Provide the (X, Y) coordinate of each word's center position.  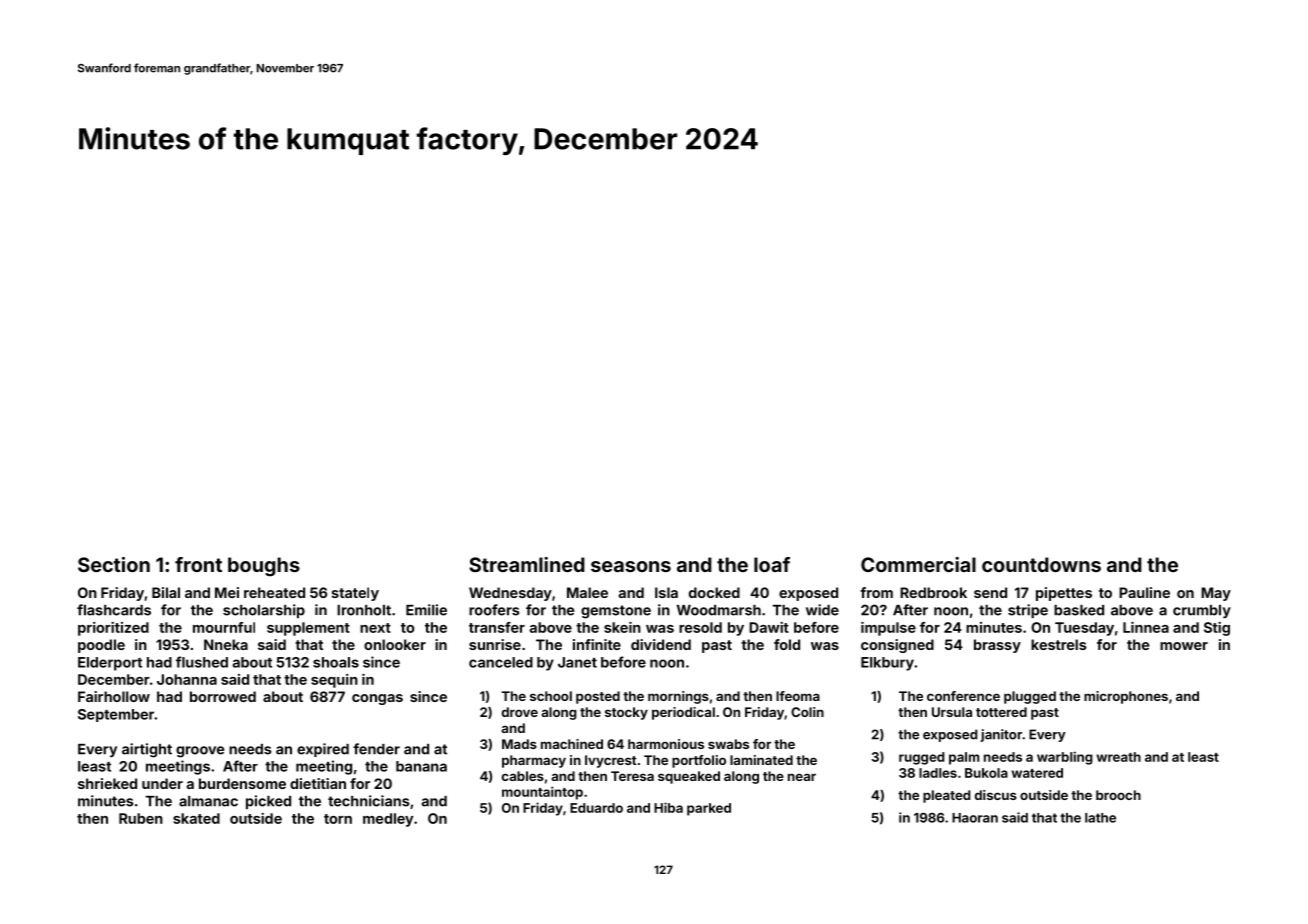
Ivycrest (611, 761)
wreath (1118, 757)
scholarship (264, 611)
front (198, 564)
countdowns (1041, 564)
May (1216, 594)
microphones (1126, 697)
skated (196, 818)
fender (376, 749)
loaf (772, 564)
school (551, 696)
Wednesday (510, 594)
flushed (202, 662)
